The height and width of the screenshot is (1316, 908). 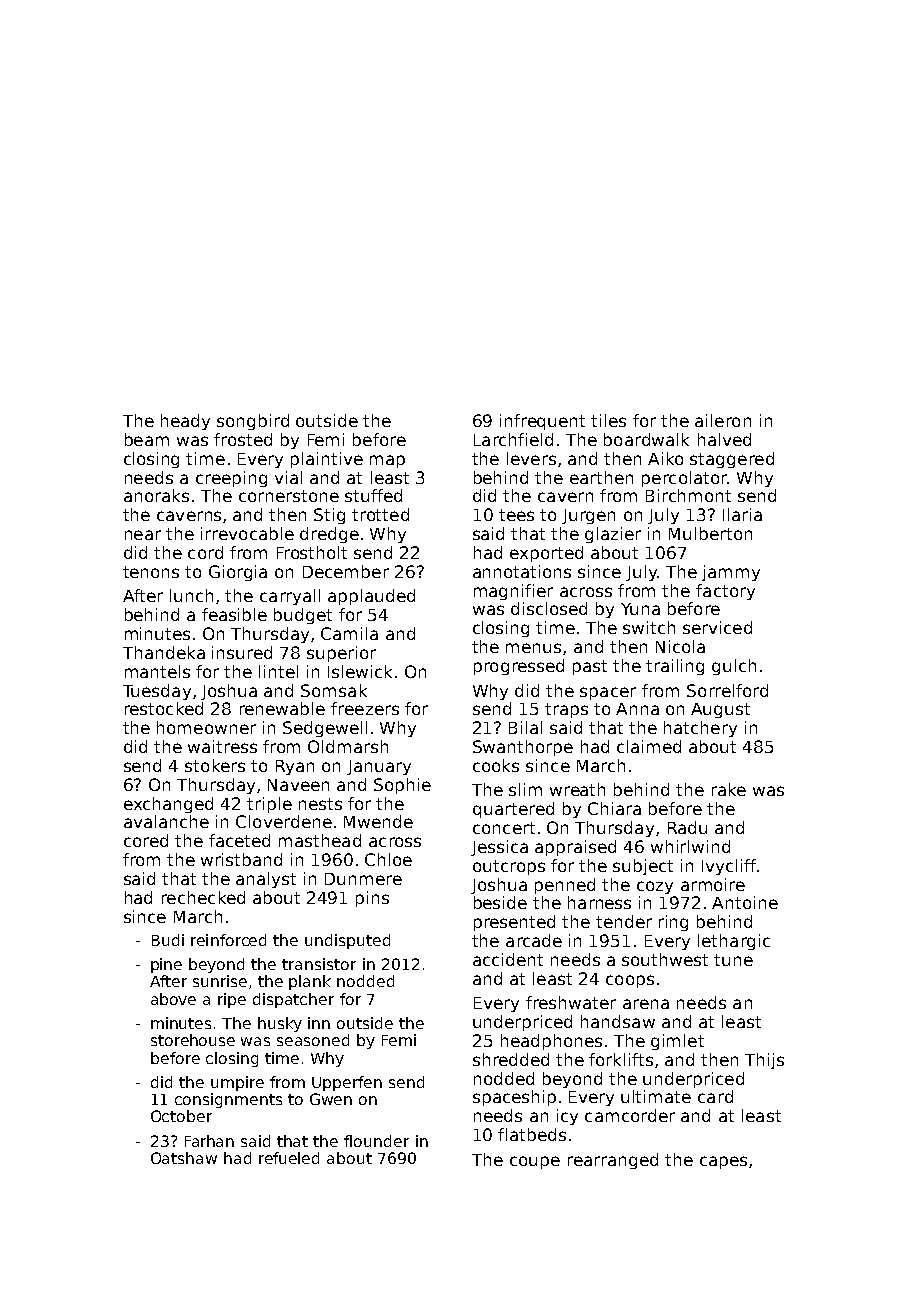 What do you see at coordinates (542, 422) in the screenshot?
I see `infrequent` at bounding box center [542, 422].
